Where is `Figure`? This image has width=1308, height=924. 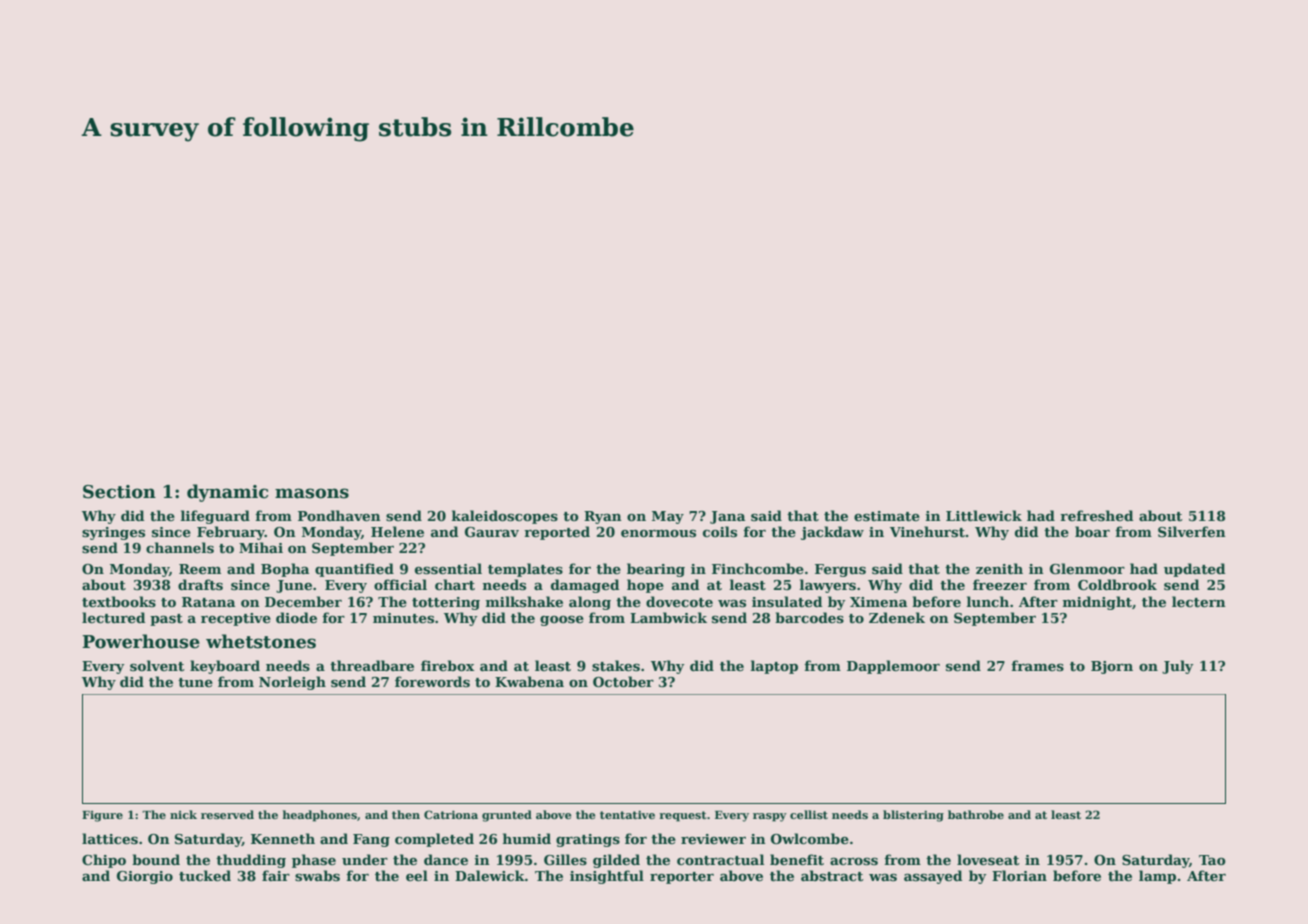
Figure is located at coordinates (102, 816).
